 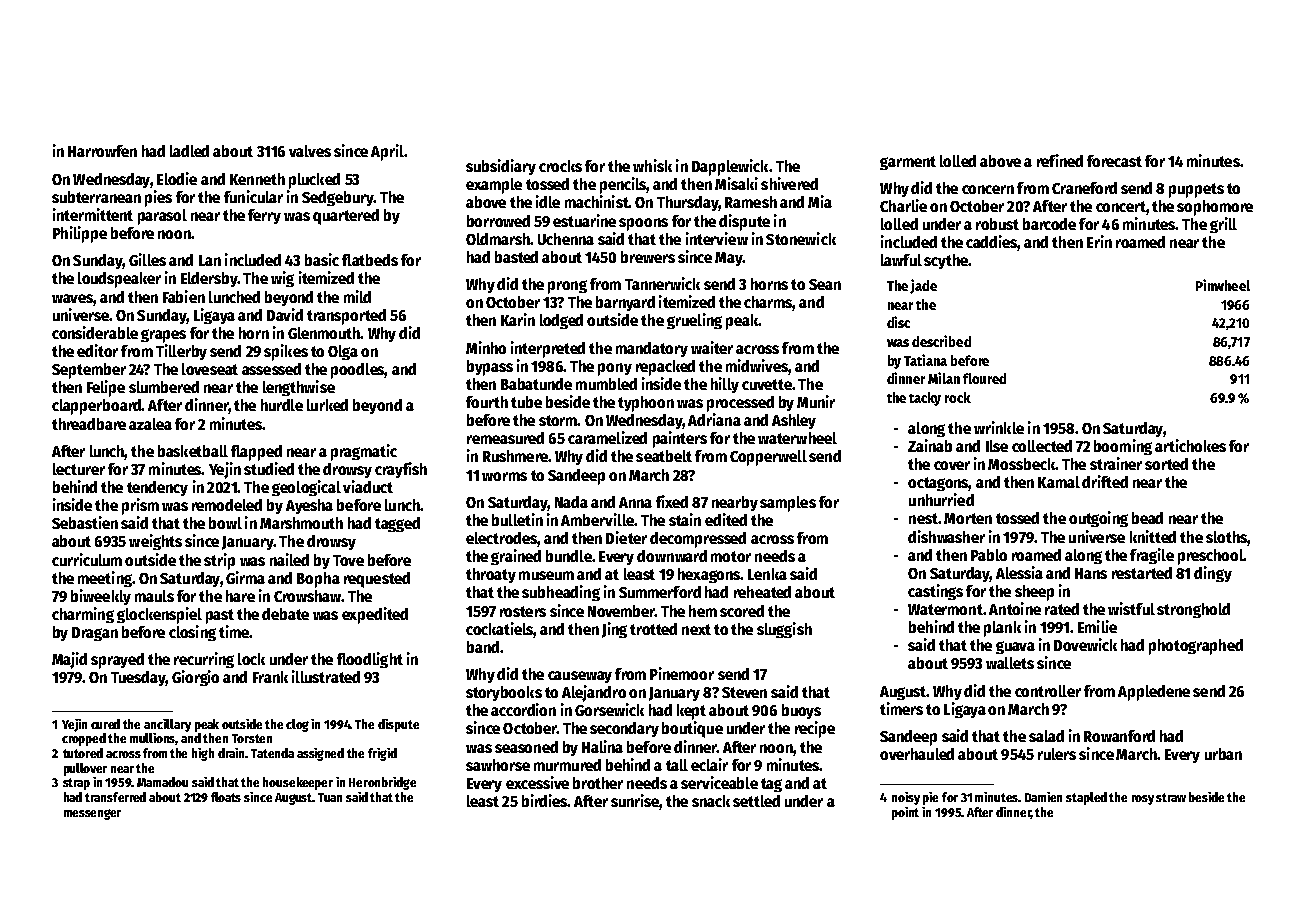 I want to click on forecast, so click(x=1114, y=161).
